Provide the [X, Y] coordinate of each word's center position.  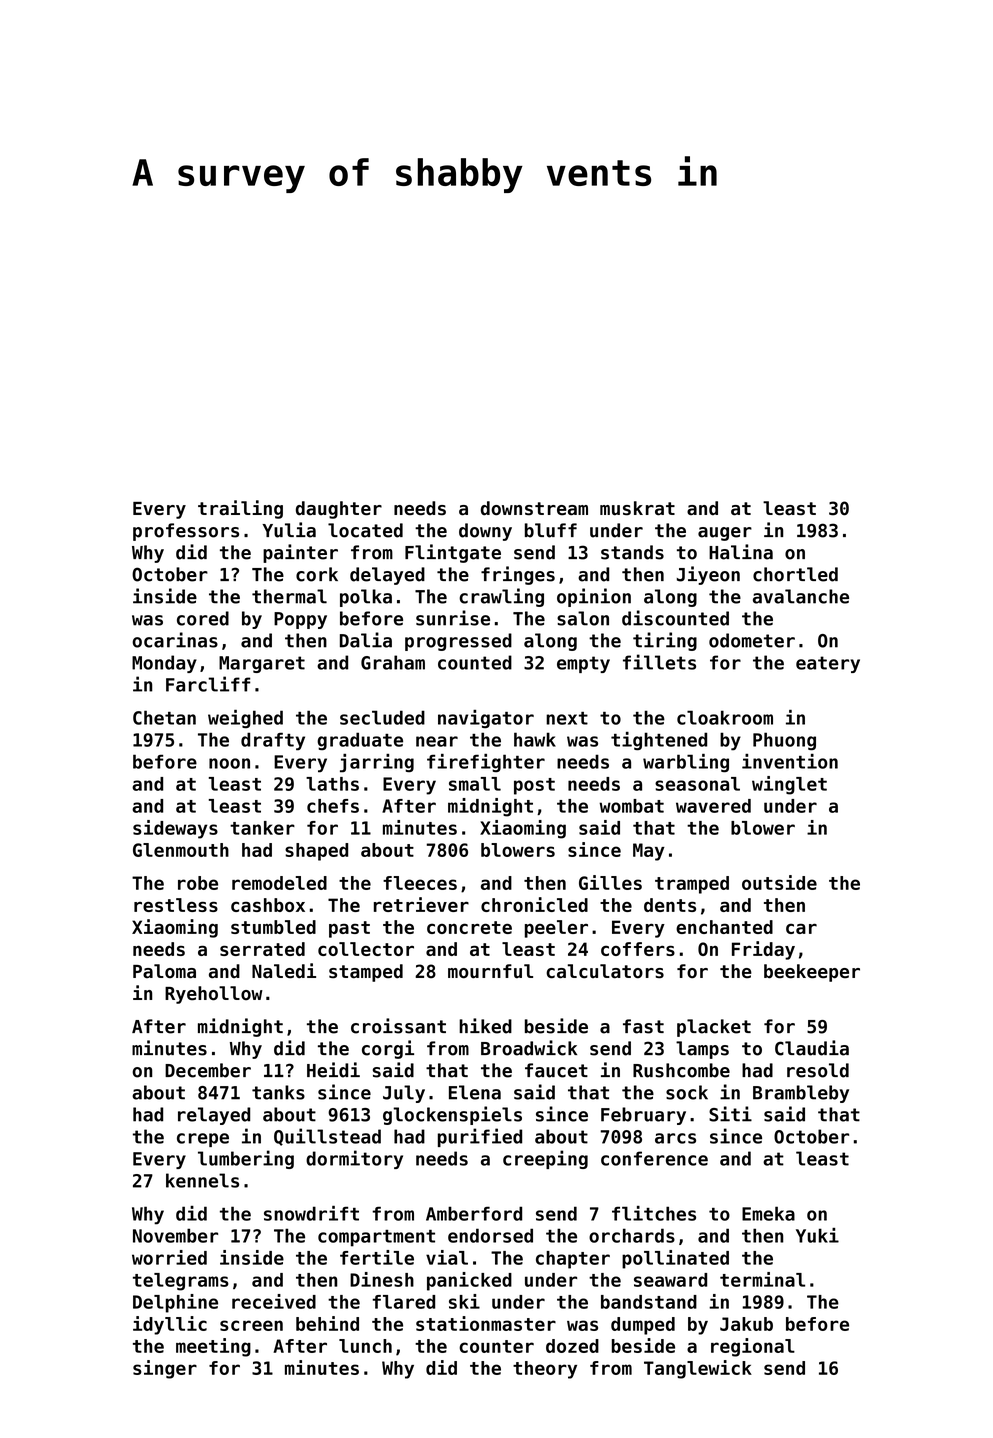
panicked [469, 1281]
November [175, 1235]
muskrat [637, 508]
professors [186, 532]
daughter [339, 510]
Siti [730, 1114]
